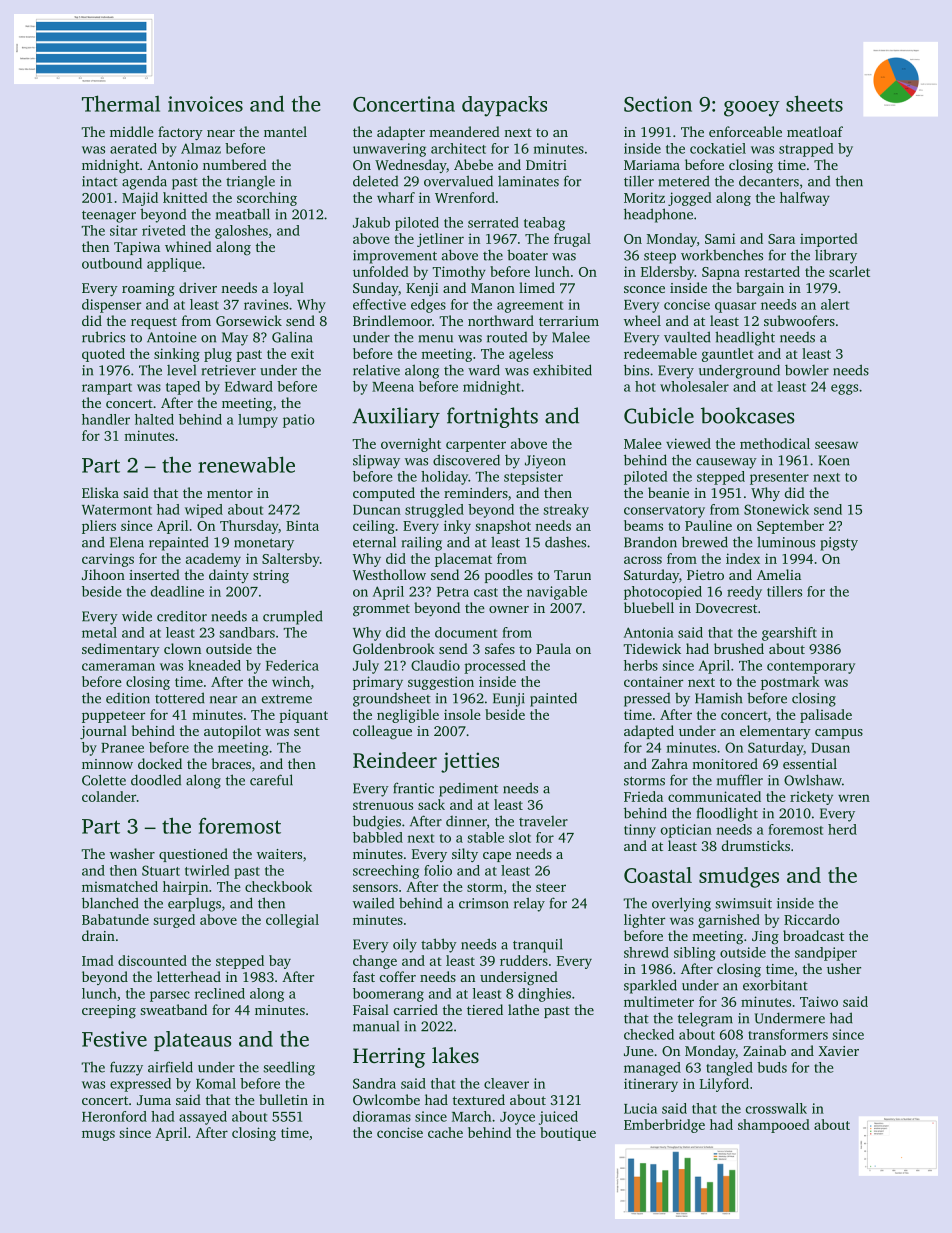  Describe the element at coordinates (705, 575) in the image. I see `Pietro` at that location.
